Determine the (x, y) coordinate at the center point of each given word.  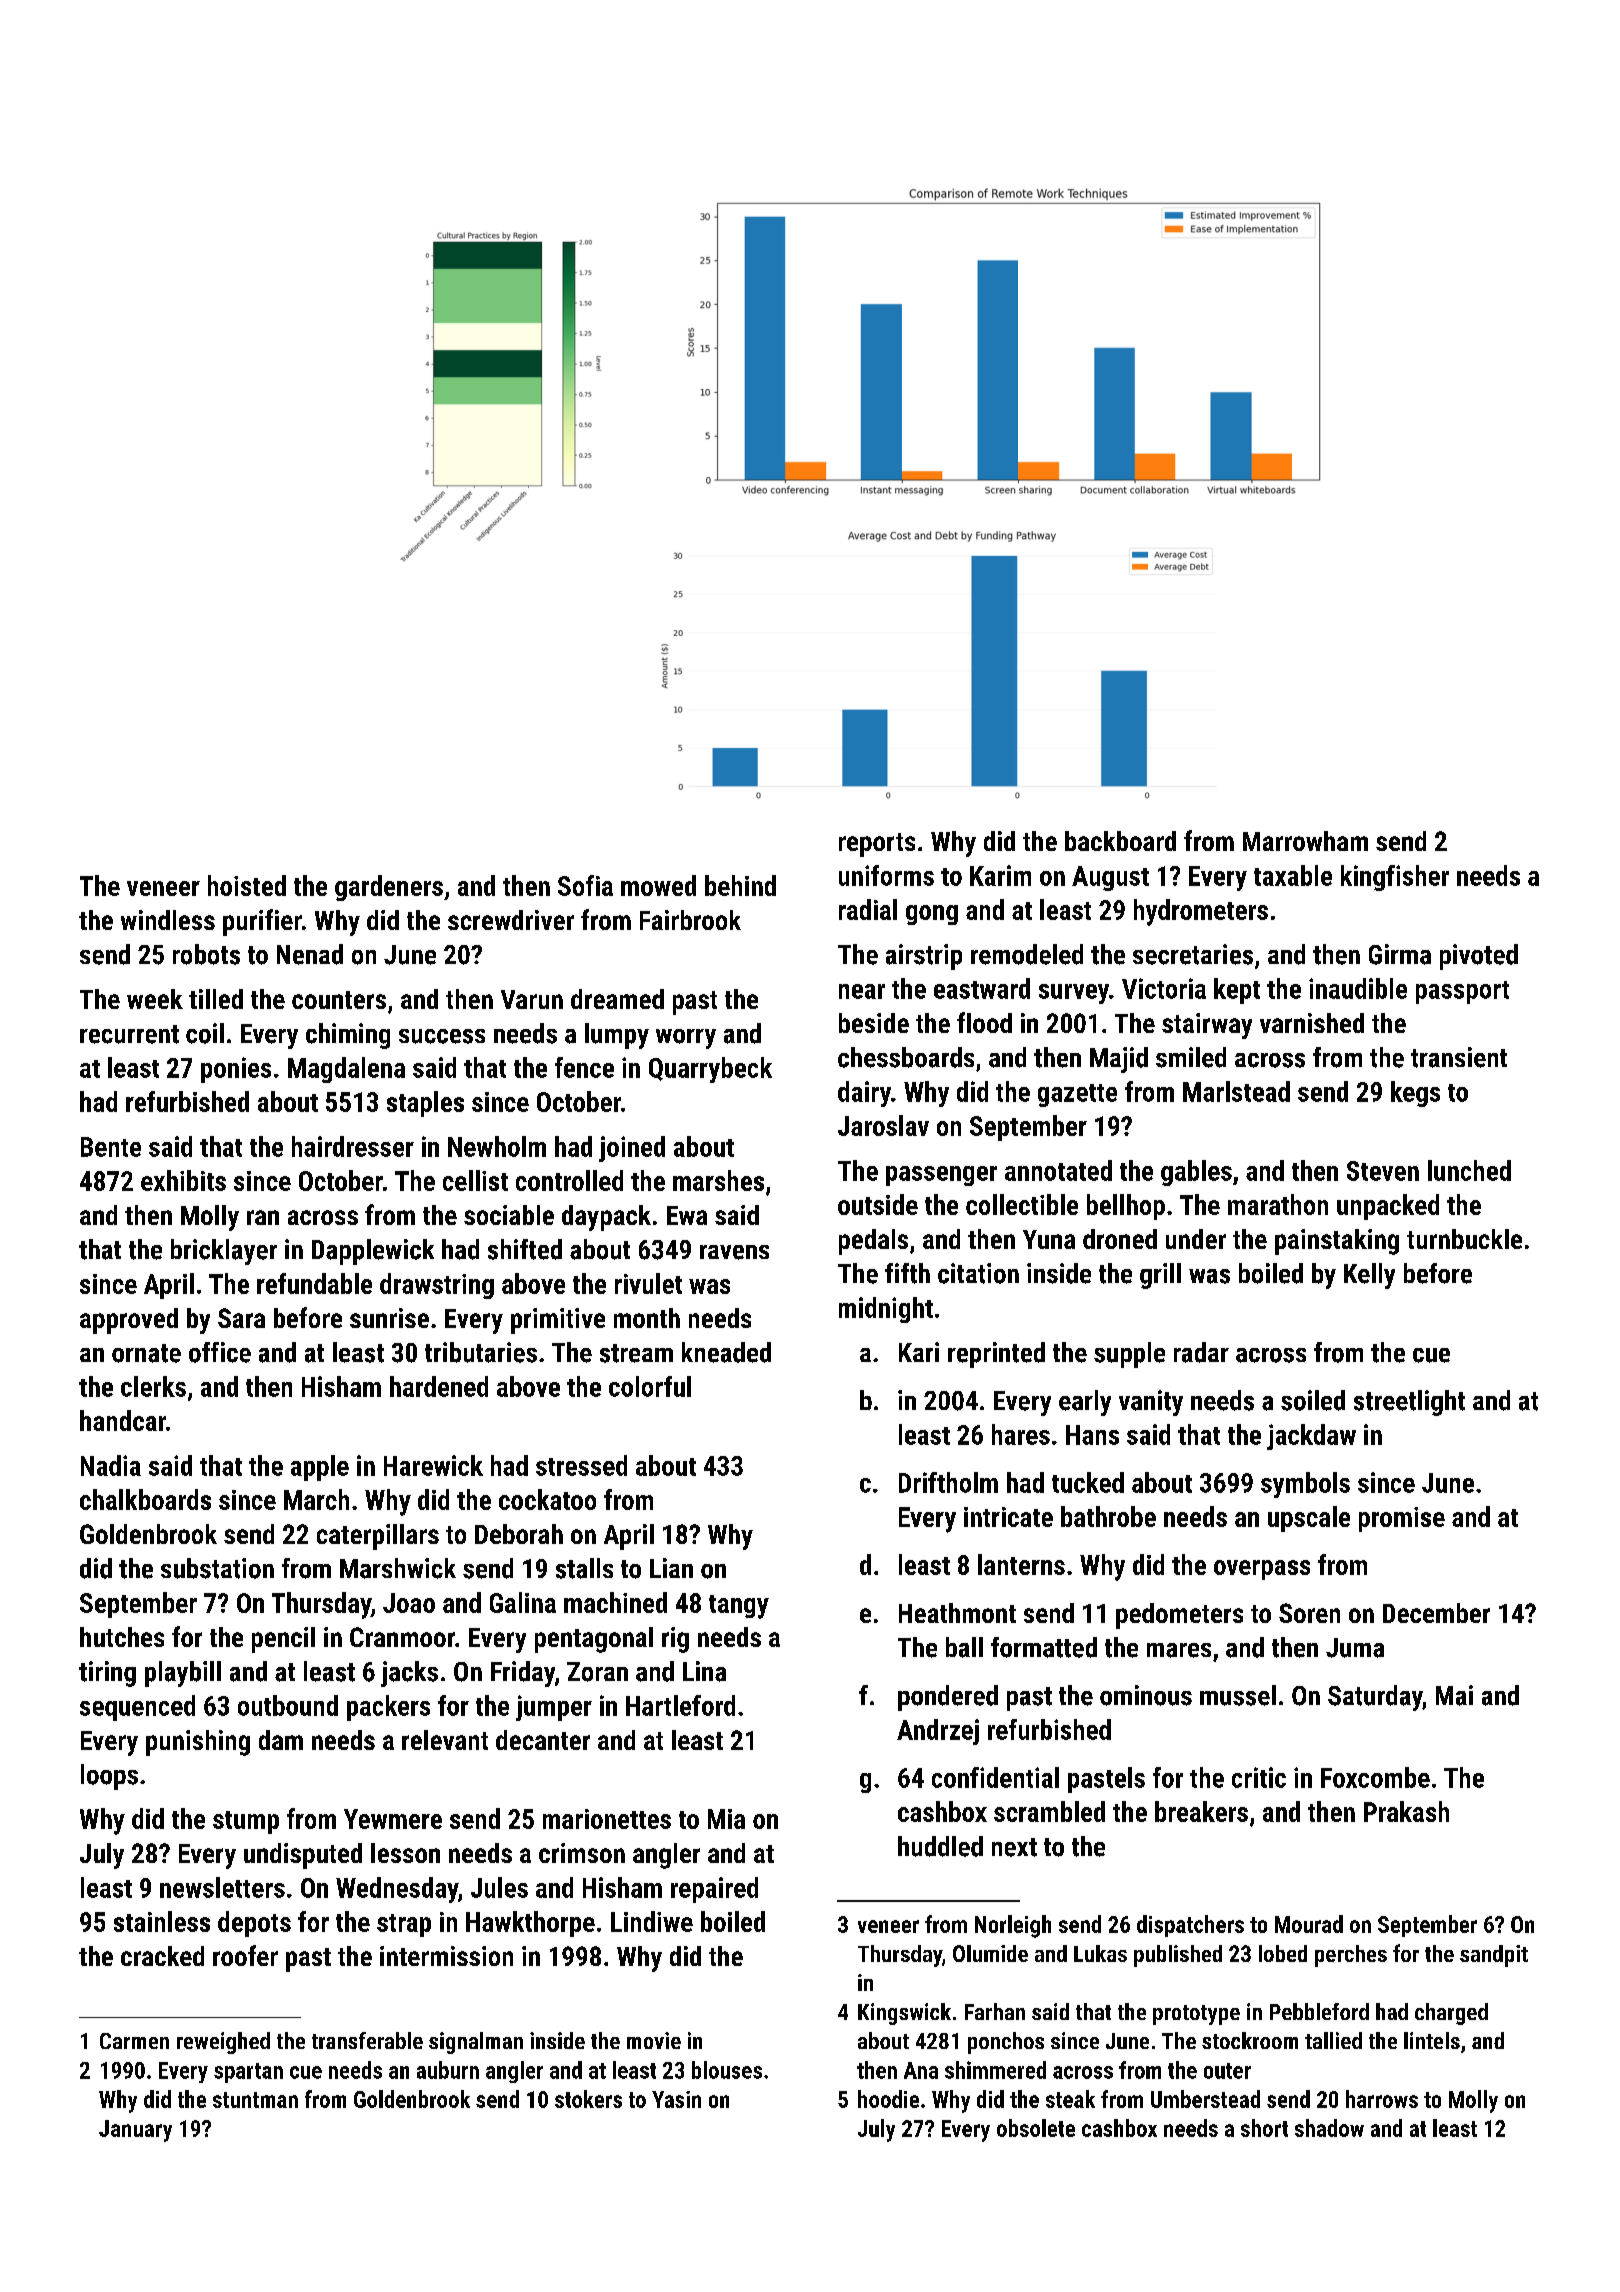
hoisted (247, 885)
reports (877, 845)
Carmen (134, 2041)
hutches (122, 1637)
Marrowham (1305, 841)
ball (964, 1647)
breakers (1201, 1811)
